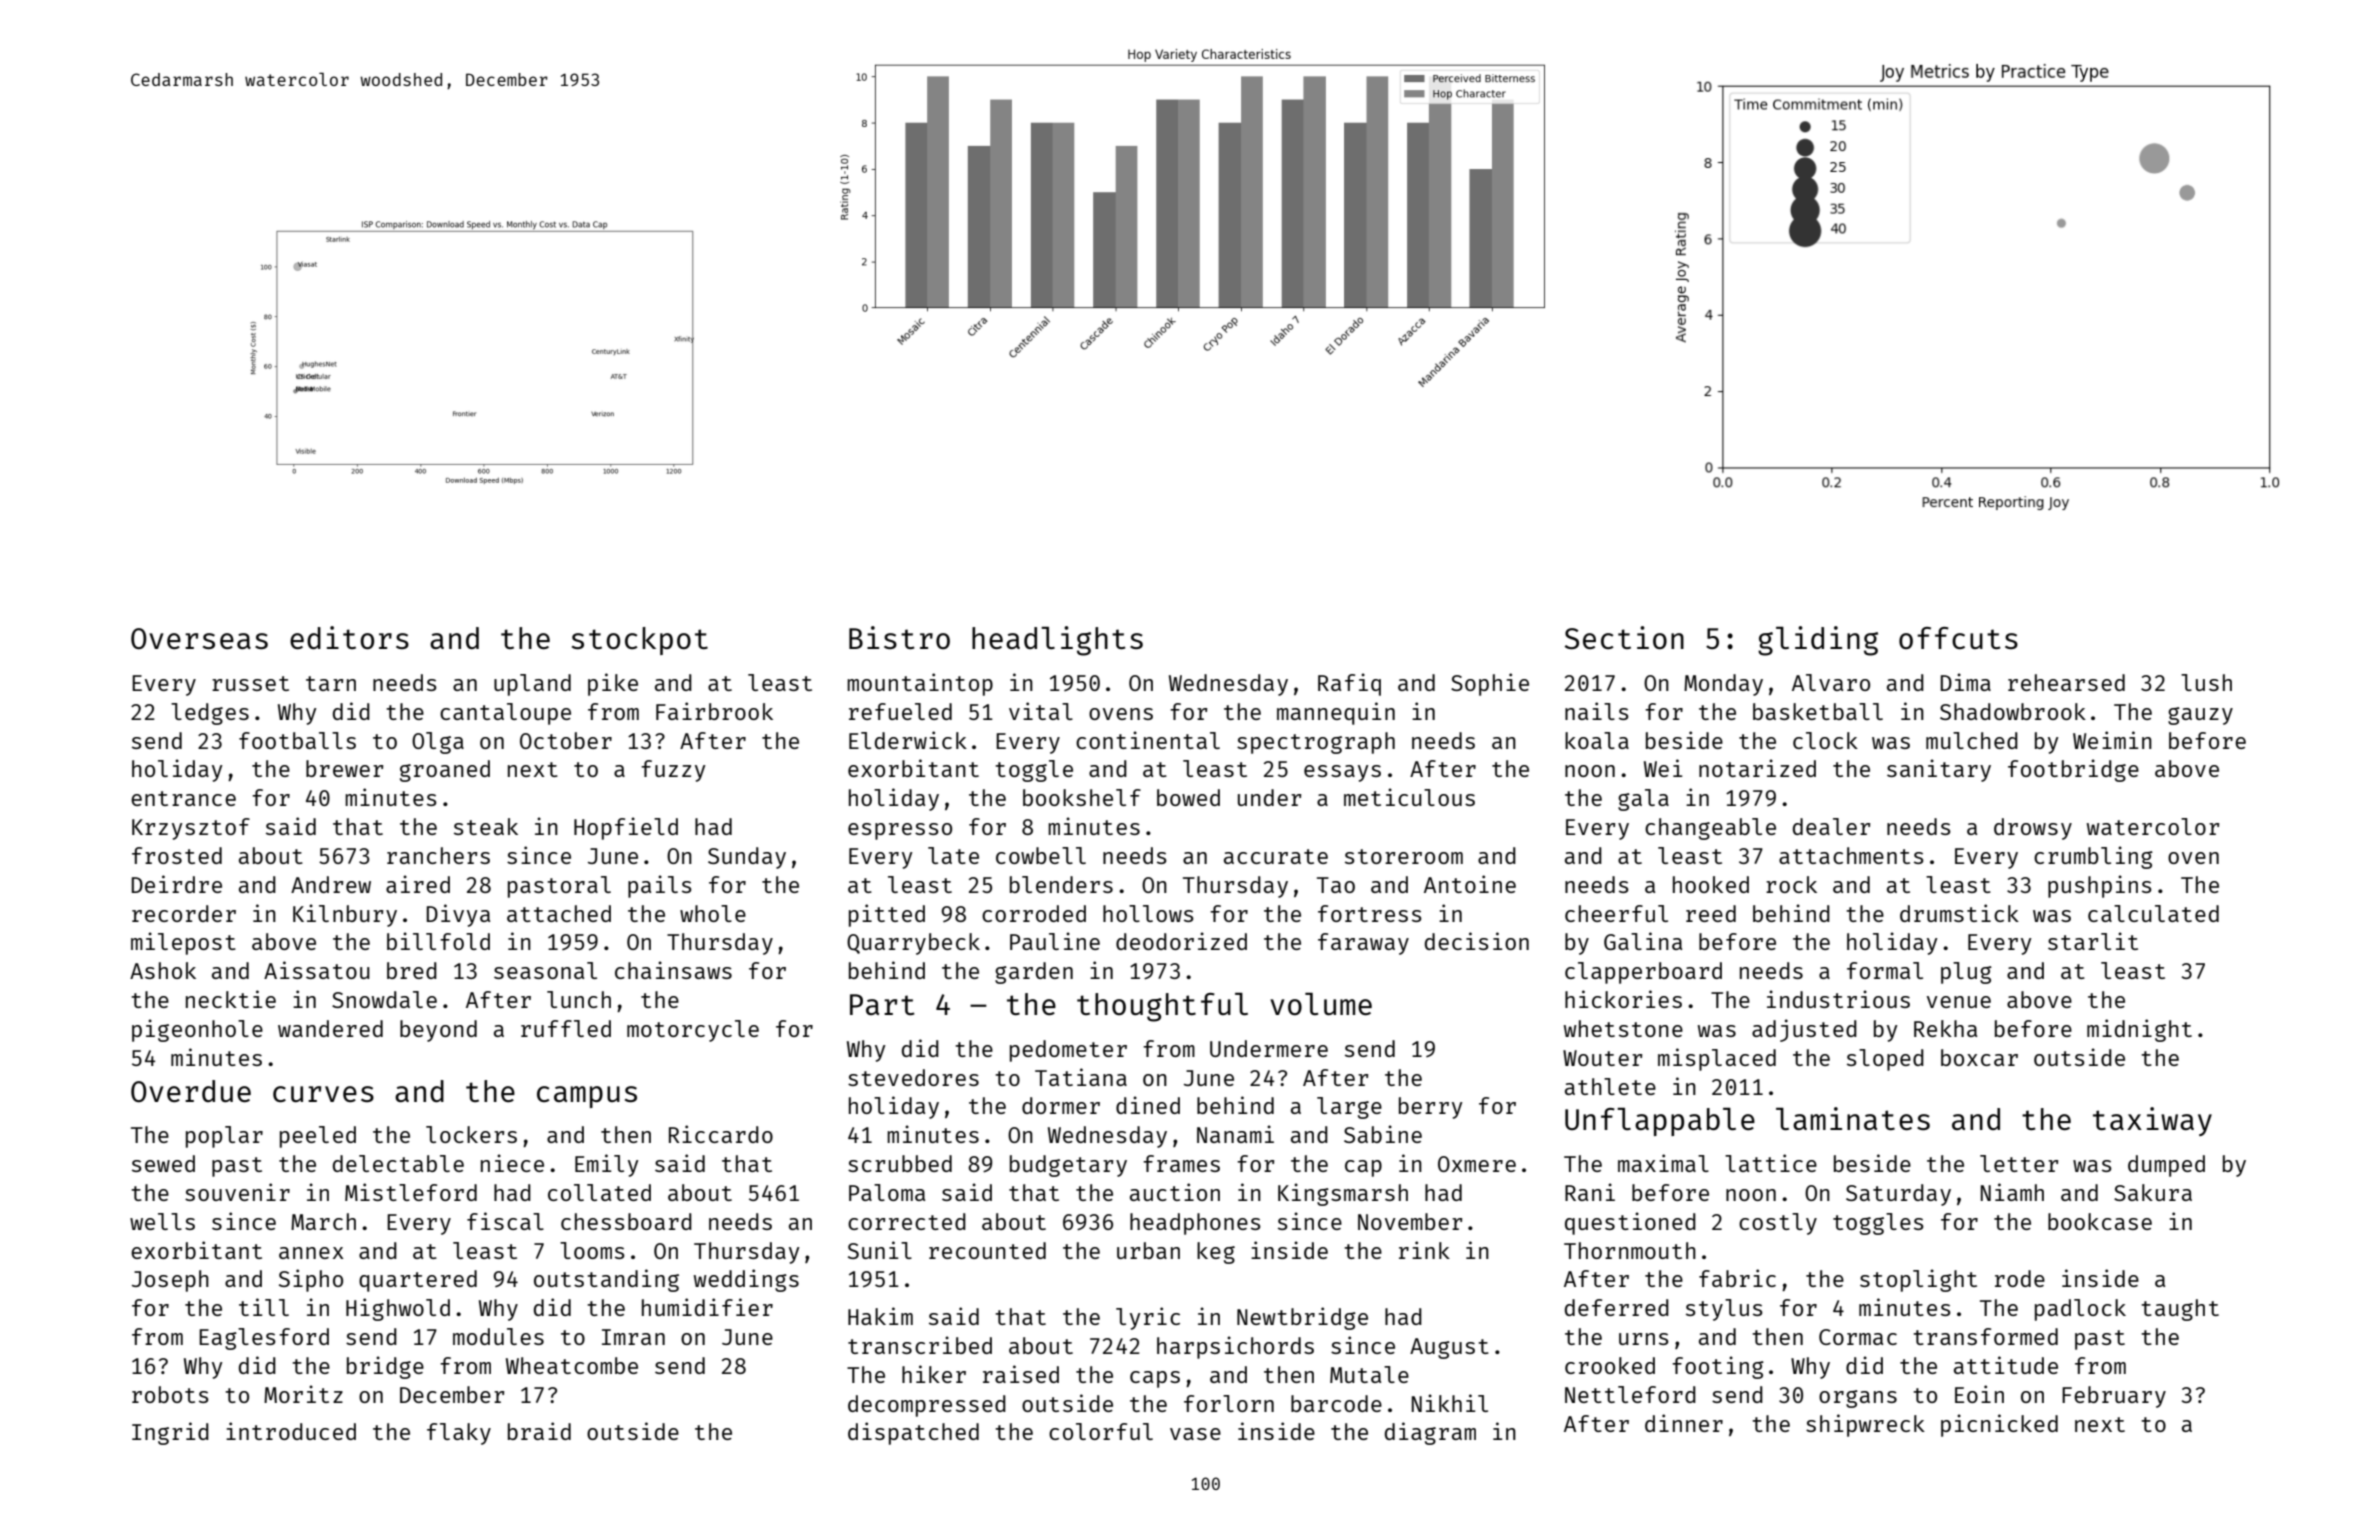 The height and width of the screenshot is (1540, 2380). What do you see at coordinates (2180, 1310) in the screenshot?
I see `taught` at bounding box center [2180, 1310].
